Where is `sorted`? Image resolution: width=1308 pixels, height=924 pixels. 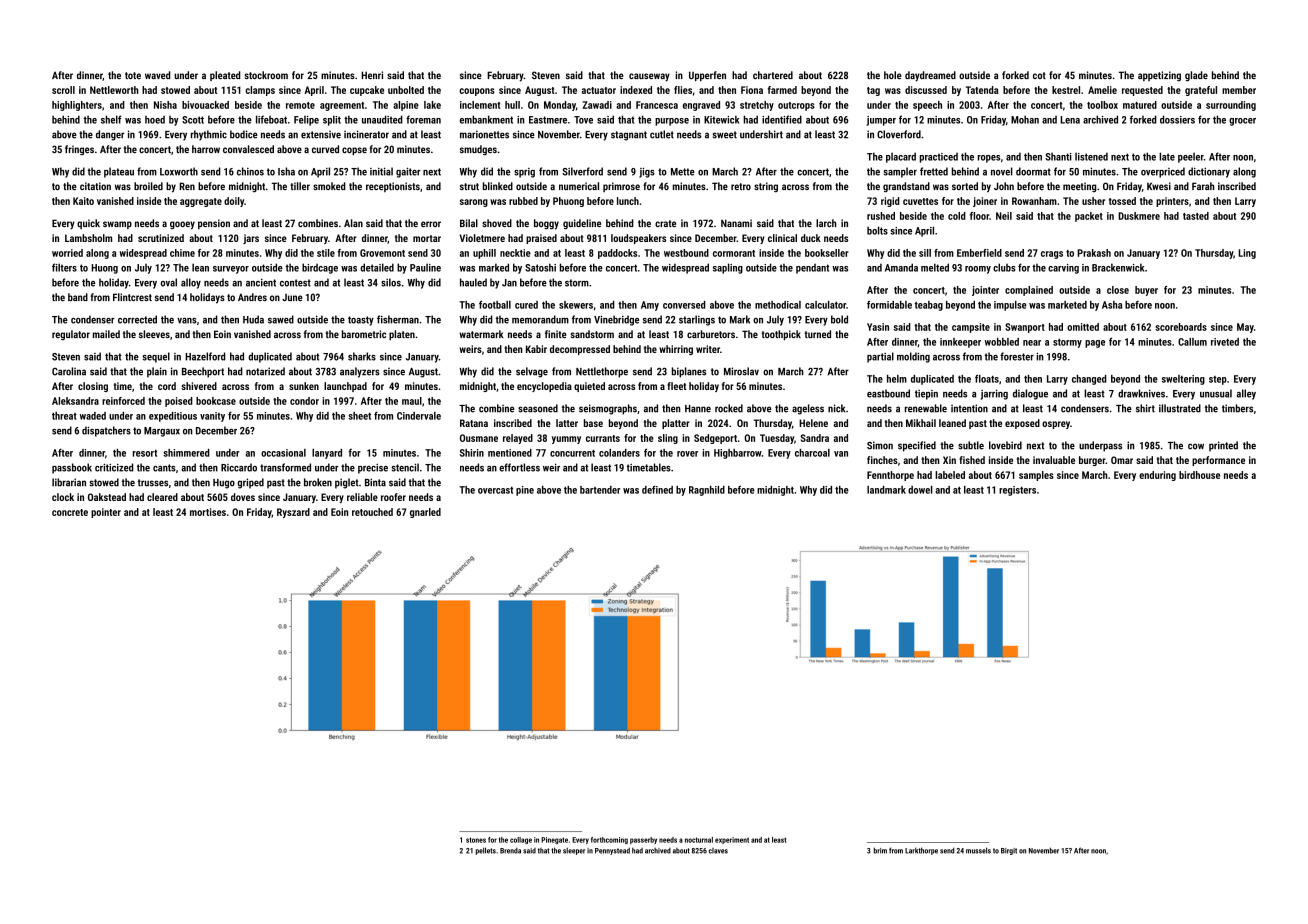
sorted is located at coordinates (965, 186).
